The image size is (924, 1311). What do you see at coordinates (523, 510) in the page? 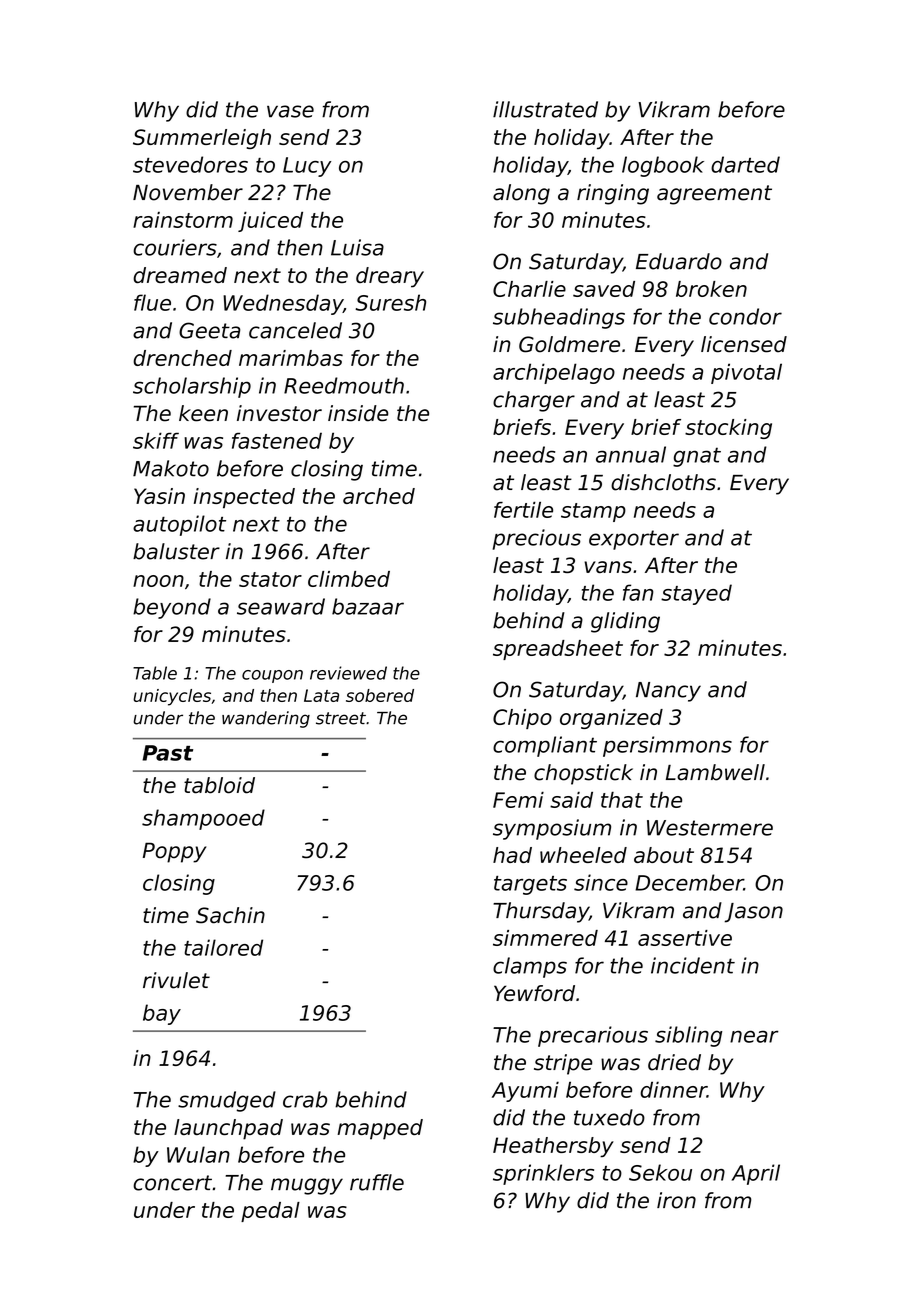
I see `fertile` at bounding box center [523, 510].
